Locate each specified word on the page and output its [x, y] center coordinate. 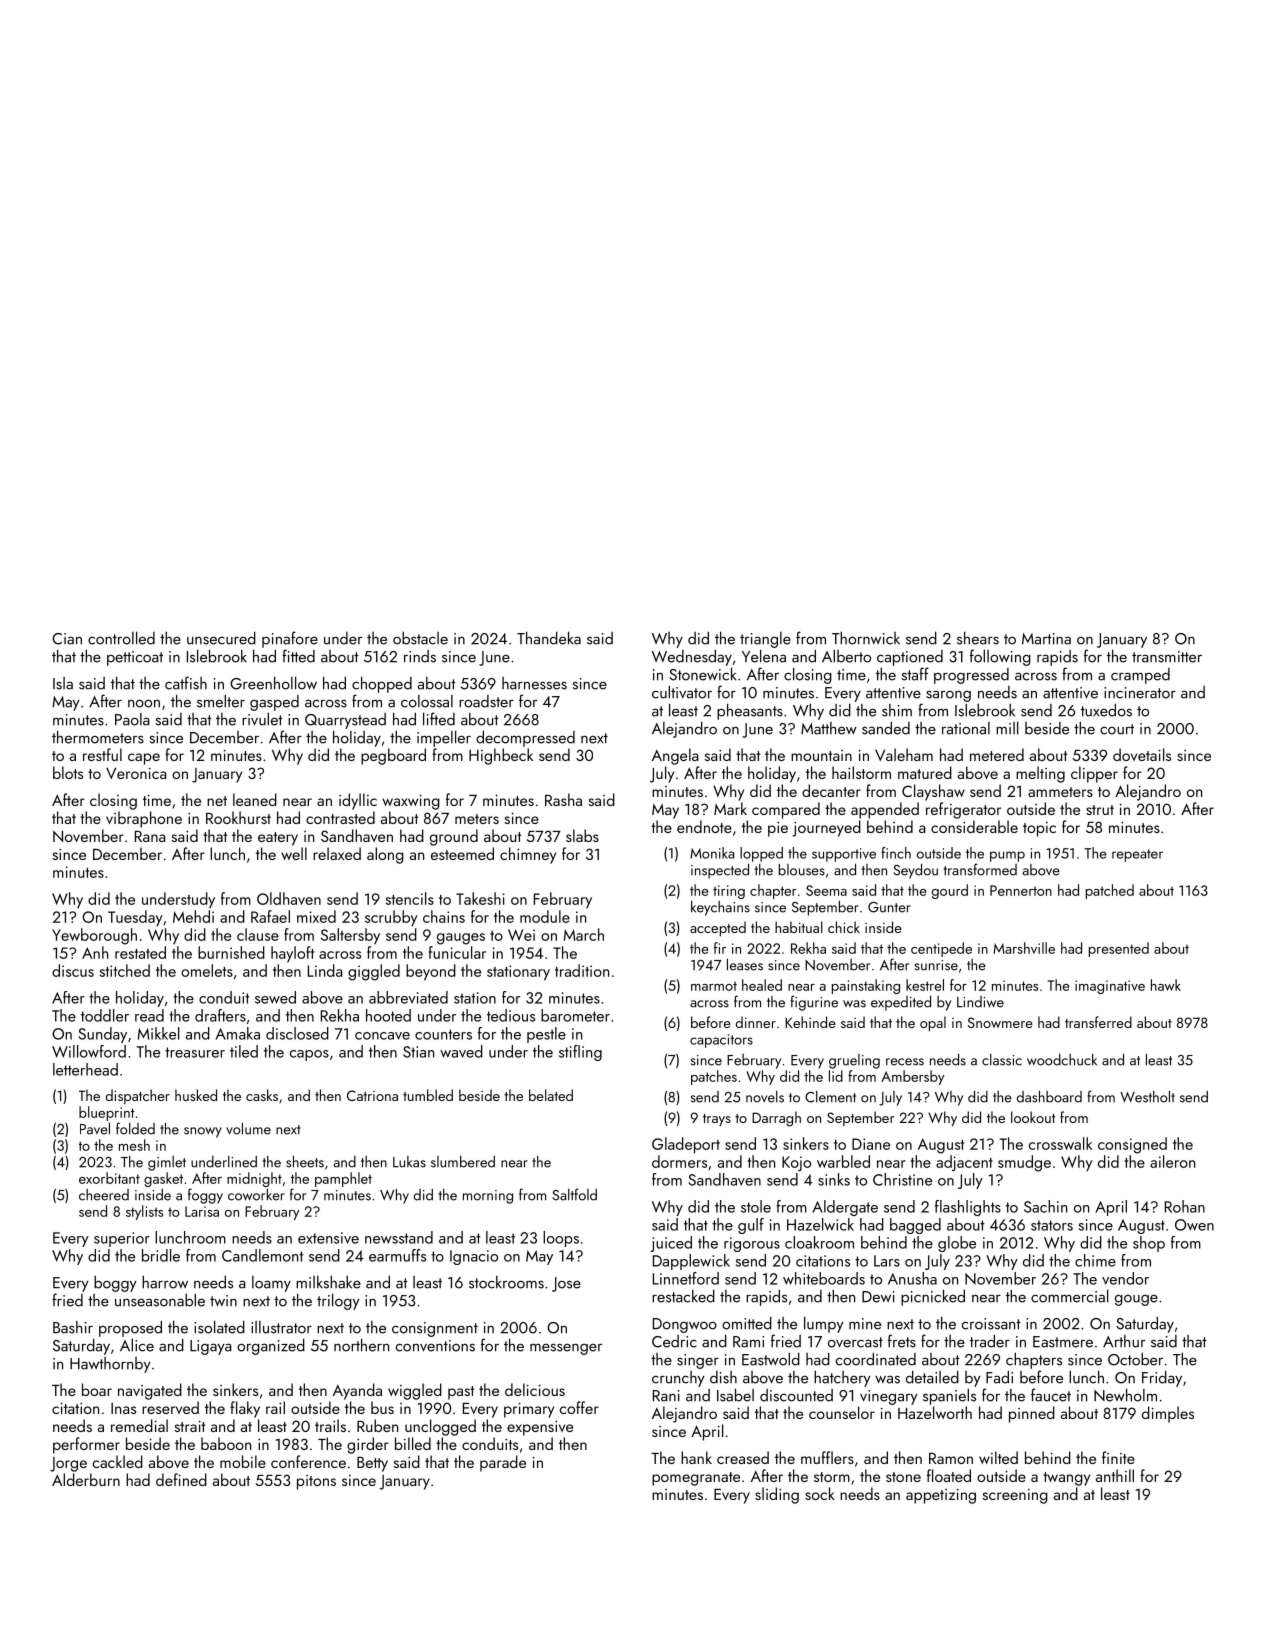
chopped [382, 684]
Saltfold [574, 1194]
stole [756, 1206]
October [1135, 1359]
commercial [1069, 1296]
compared [786, 810]
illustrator [281, 1327]
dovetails [1142, 754]
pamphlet [343, 1179]
